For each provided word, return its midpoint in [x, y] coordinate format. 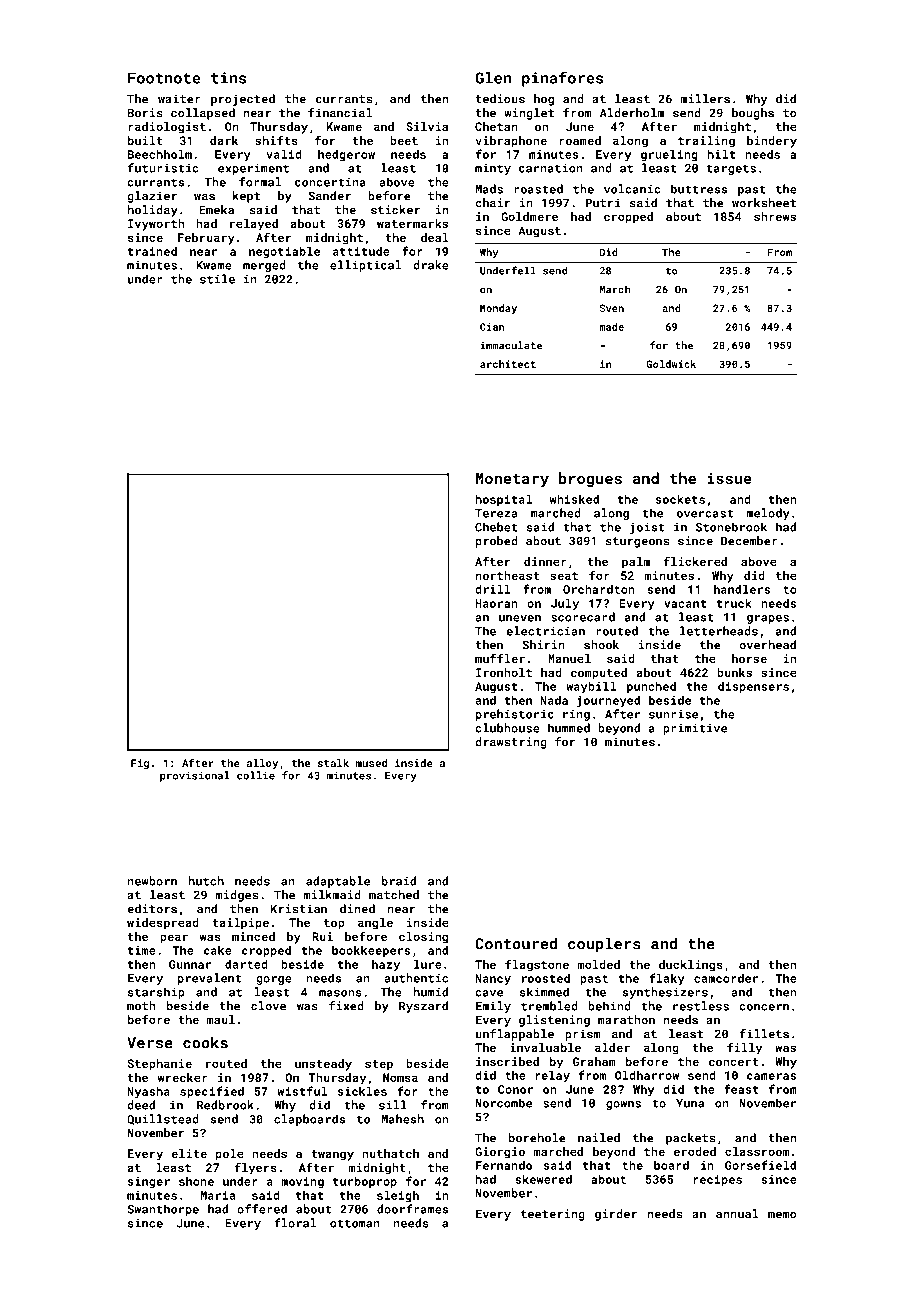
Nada [554, 700]
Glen [493, 78]
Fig [140, 764]
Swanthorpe [163, 1210]
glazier [152, 197]
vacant [685, 604]
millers [705, 99]
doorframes [412, 1209]
